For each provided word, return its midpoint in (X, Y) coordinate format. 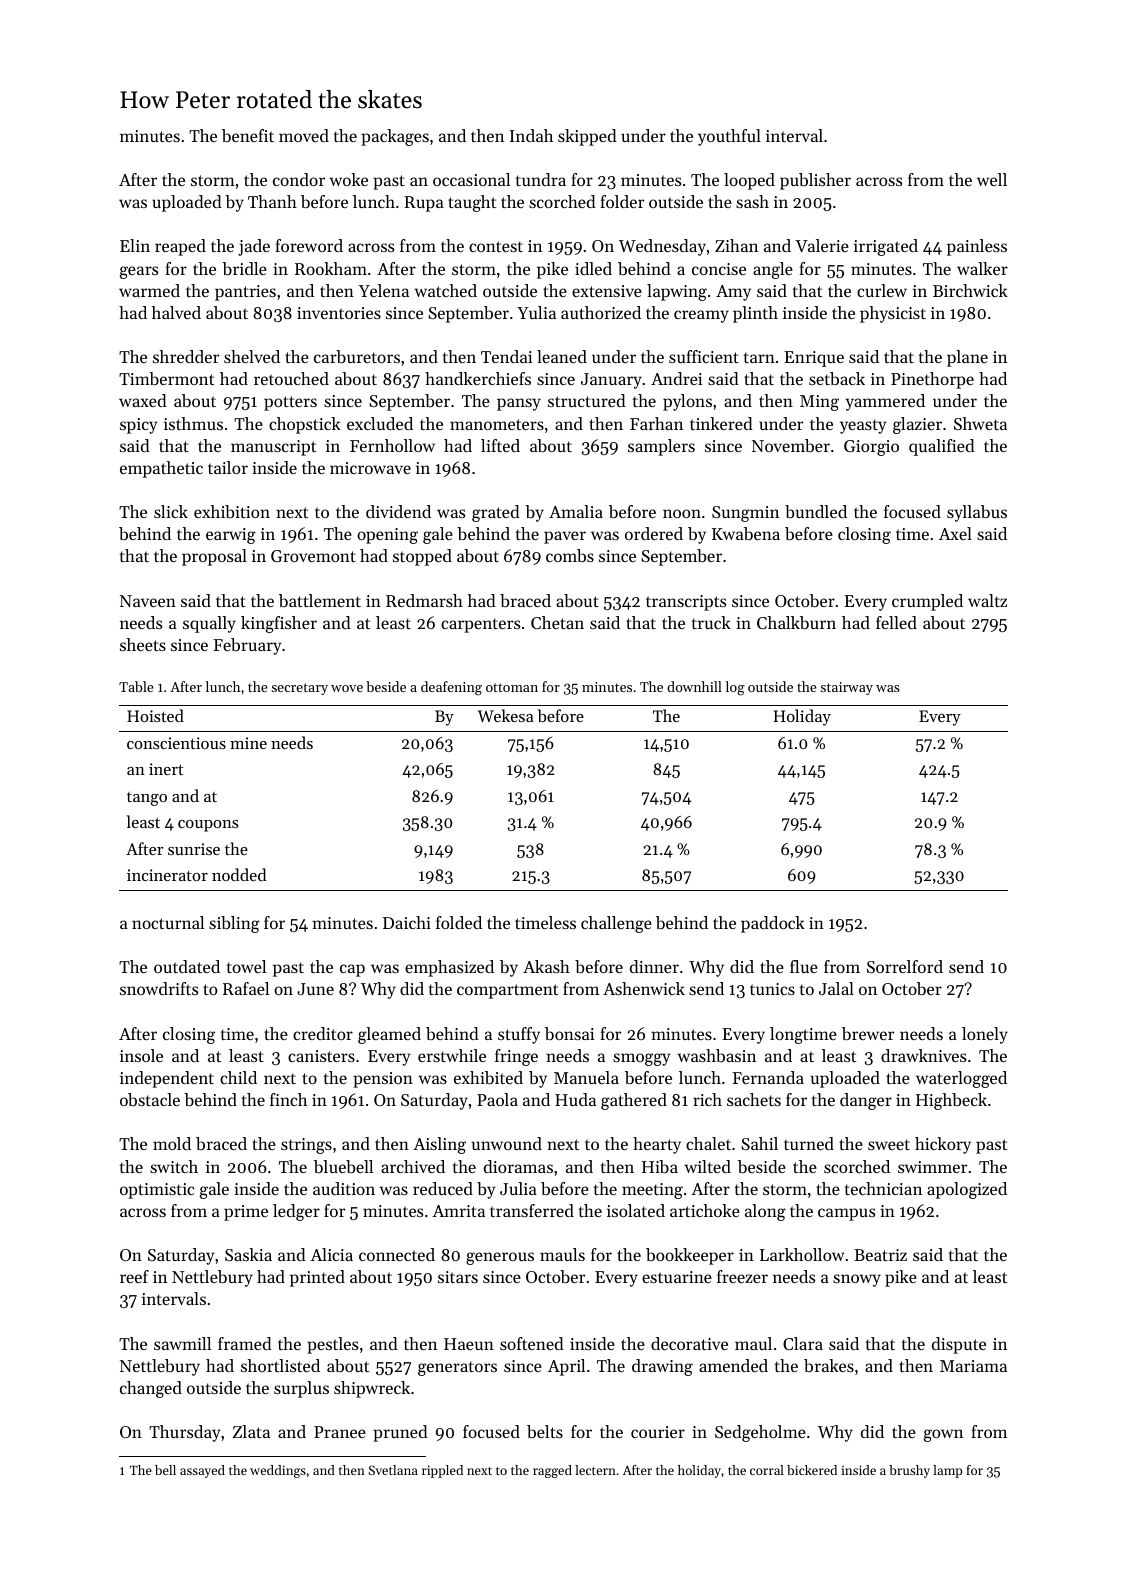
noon (682, 513)
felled (896, 622)
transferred (532, 1210)
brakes (829, 1365)
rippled (442, 1471)
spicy (138, 426)
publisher (815, 181)
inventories (339, 313)
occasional (471, 179)
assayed (202, 1471)
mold (172, 1143)
